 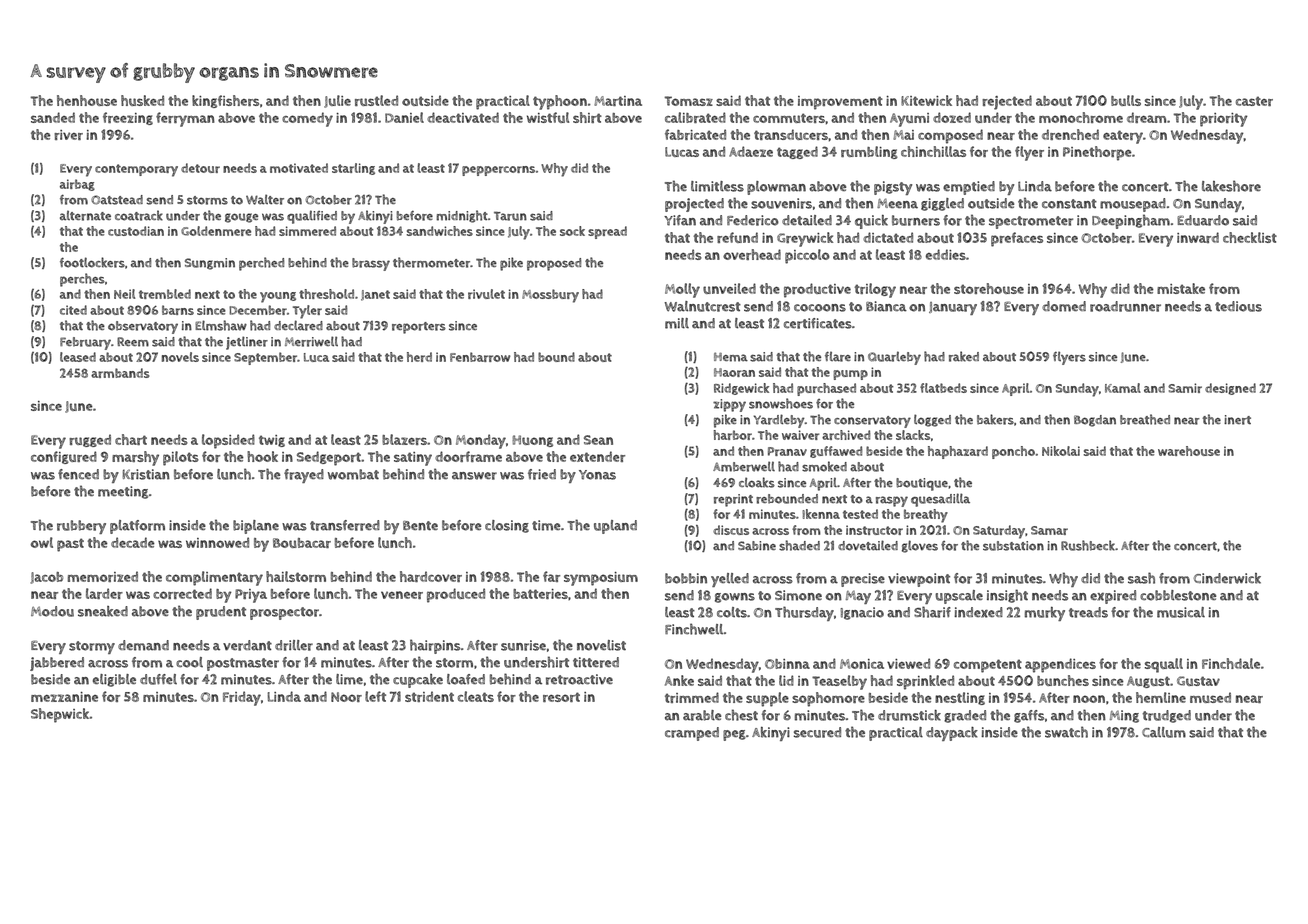 I want to click on thermometer, so click(x=431, y=262).
